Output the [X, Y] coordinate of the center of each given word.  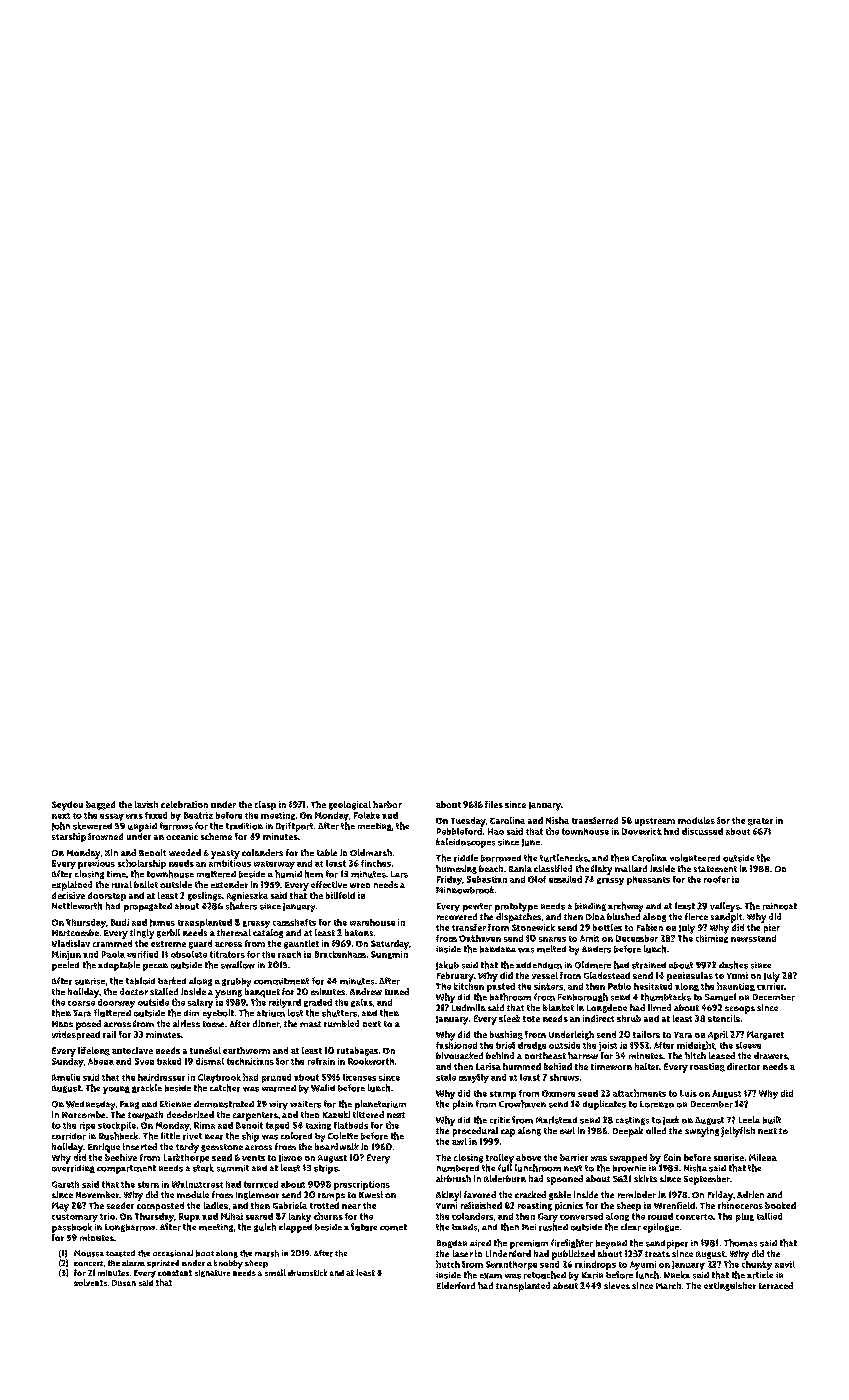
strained [649, 965]
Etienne [175, 1104]
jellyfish [738, 1132]
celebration [184, 804]
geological [350, 805]
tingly [142, 934]
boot [205, 1253]
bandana [498, 949]
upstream [655, 822]
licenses [359, 1077]
